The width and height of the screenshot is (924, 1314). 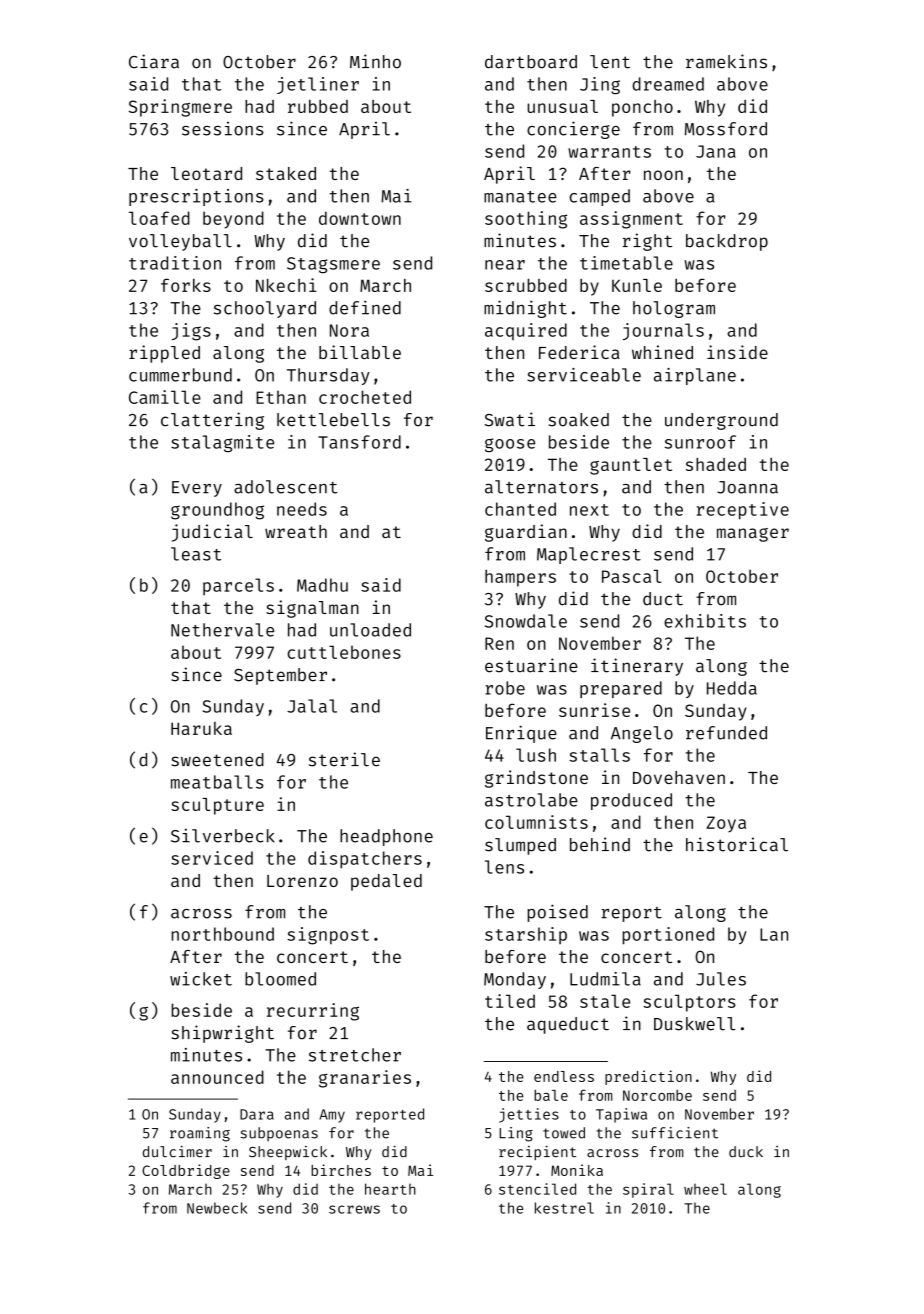 What do you see at coordinates (217, 1208) in the screenshot?
I see `Newbeck` at bounding box center [217, 1208].
